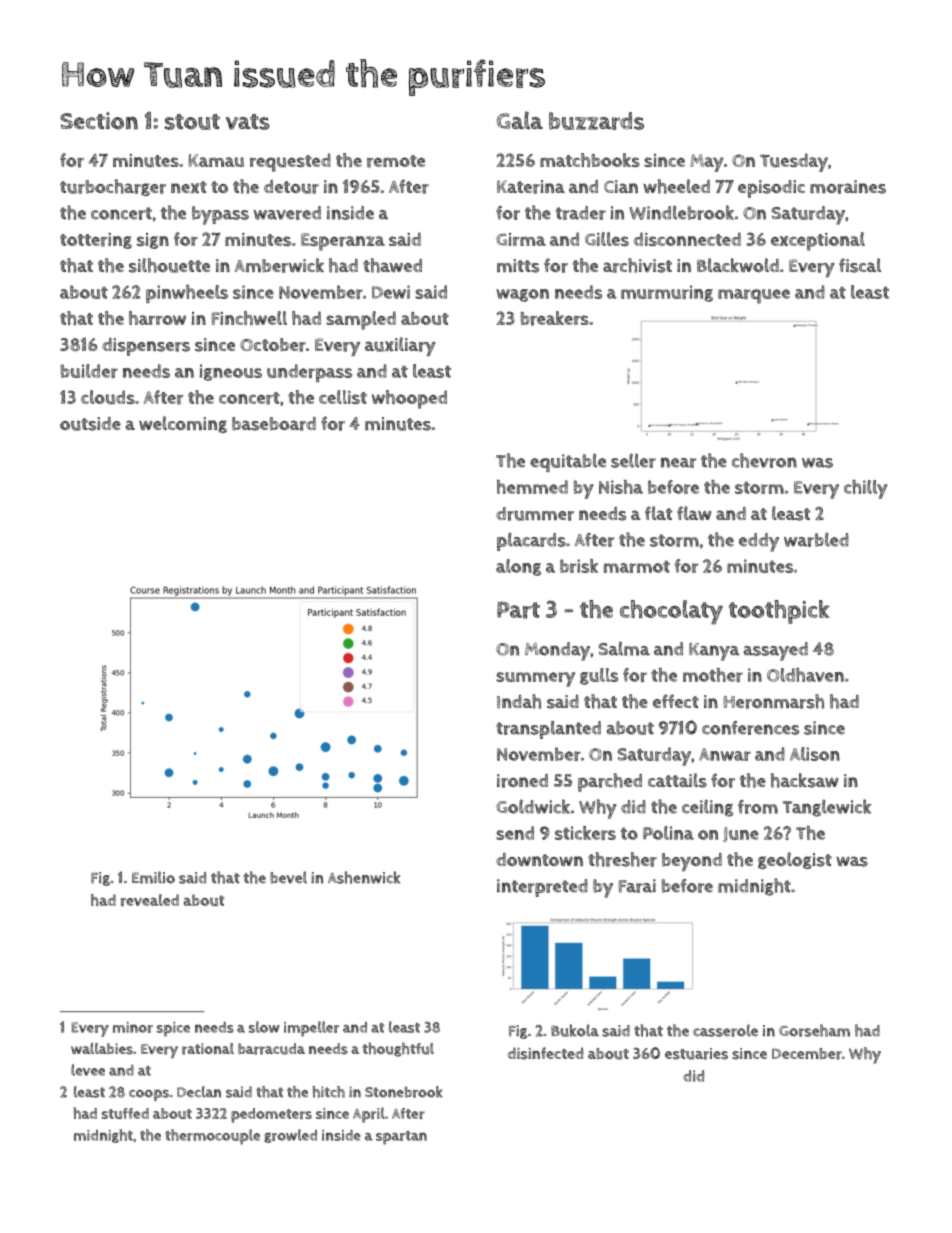 This page has width=952, height=1233. What do you see at coordinates (518, 567) in the page?
I see `along` at bounding box center [518, 567].
